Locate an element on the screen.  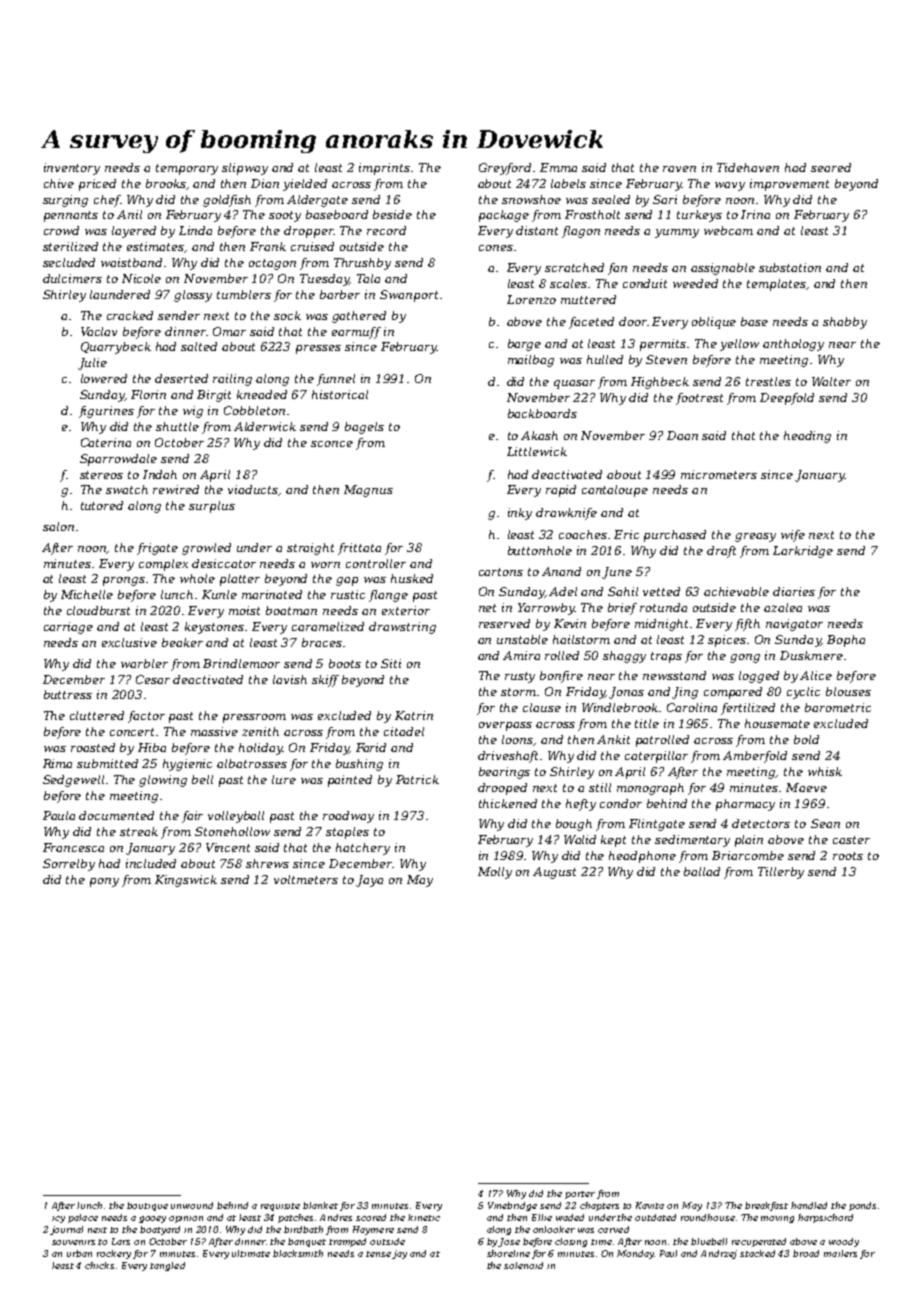
blanket is located at coordinates (320, 1205).
